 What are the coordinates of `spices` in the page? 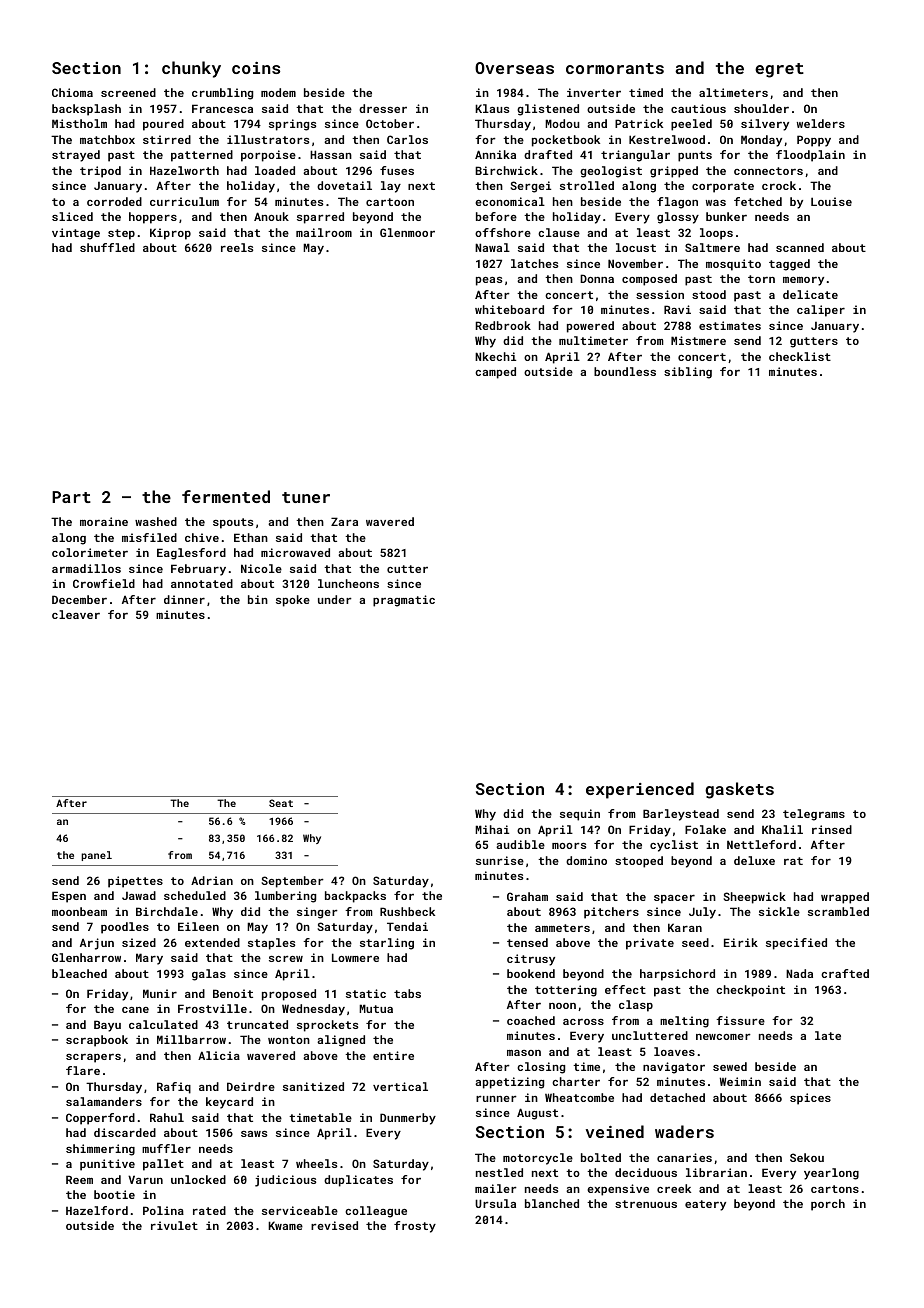 It's located at (810, 1099).
